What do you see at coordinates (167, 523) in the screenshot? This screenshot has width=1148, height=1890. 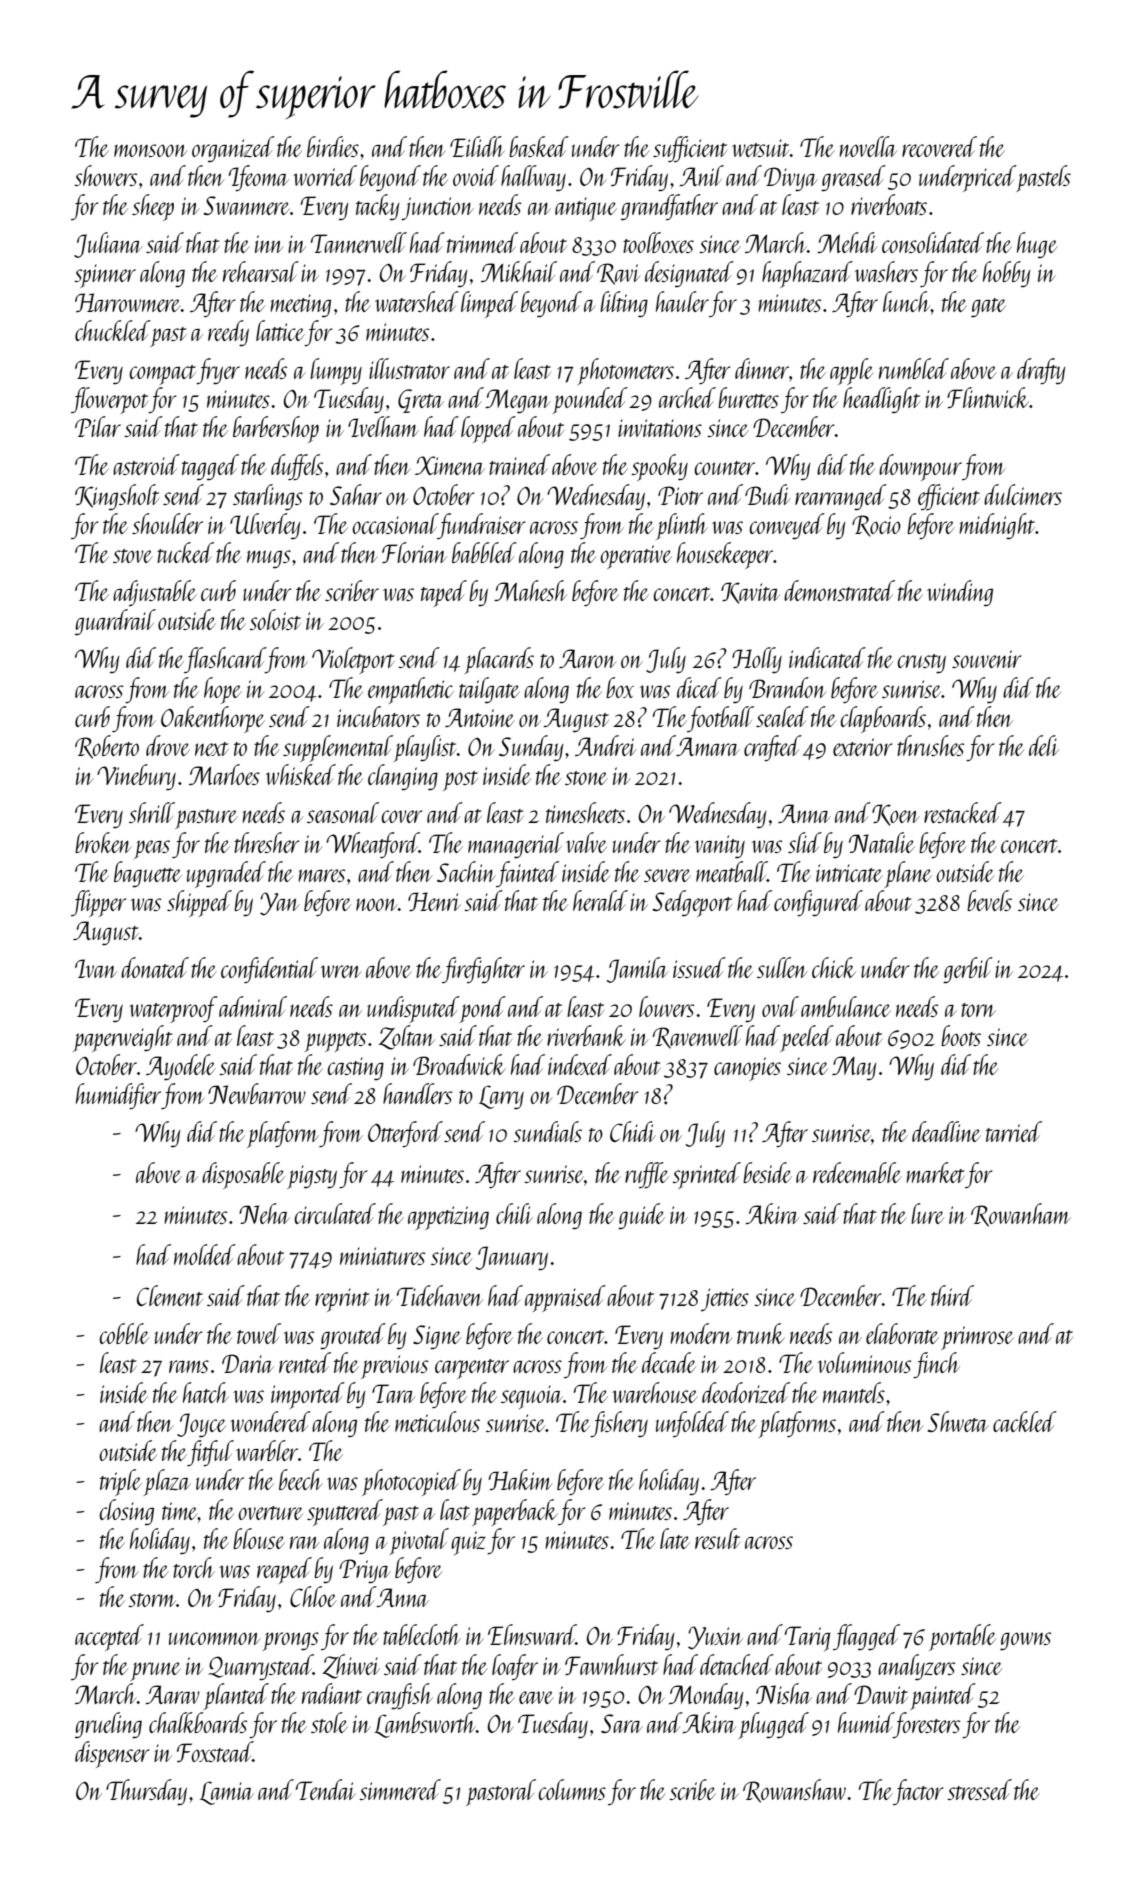 I see `shoulder` at bounding box center [167, 523].
